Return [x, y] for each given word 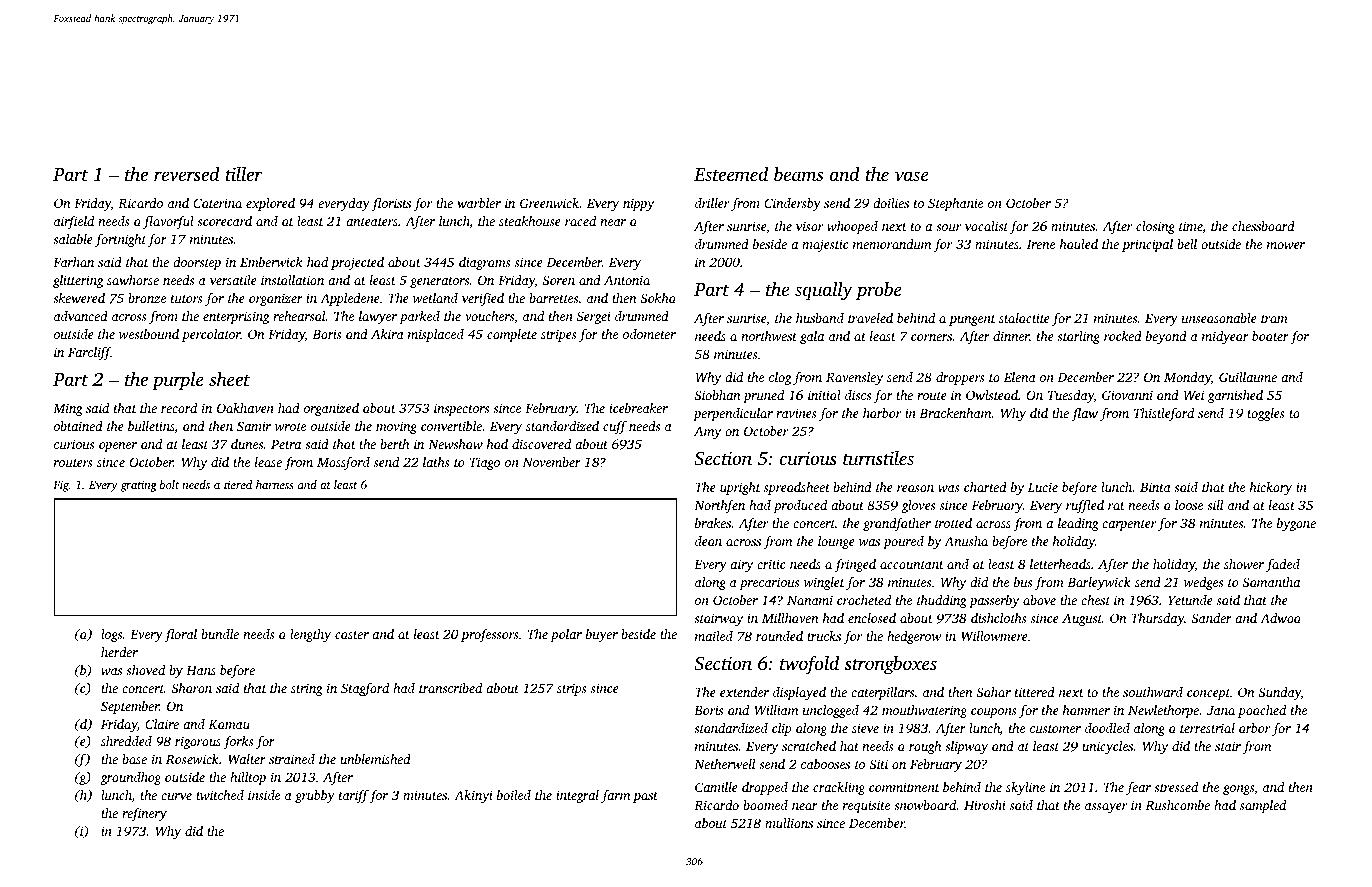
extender [744, 692]
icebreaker [638, 408]
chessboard [1263, 226]
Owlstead [992, 395]
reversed [187, 174]
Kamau [229, 724]
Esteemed [731, 174]
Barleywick [1099, 583]
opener [118, 447]
